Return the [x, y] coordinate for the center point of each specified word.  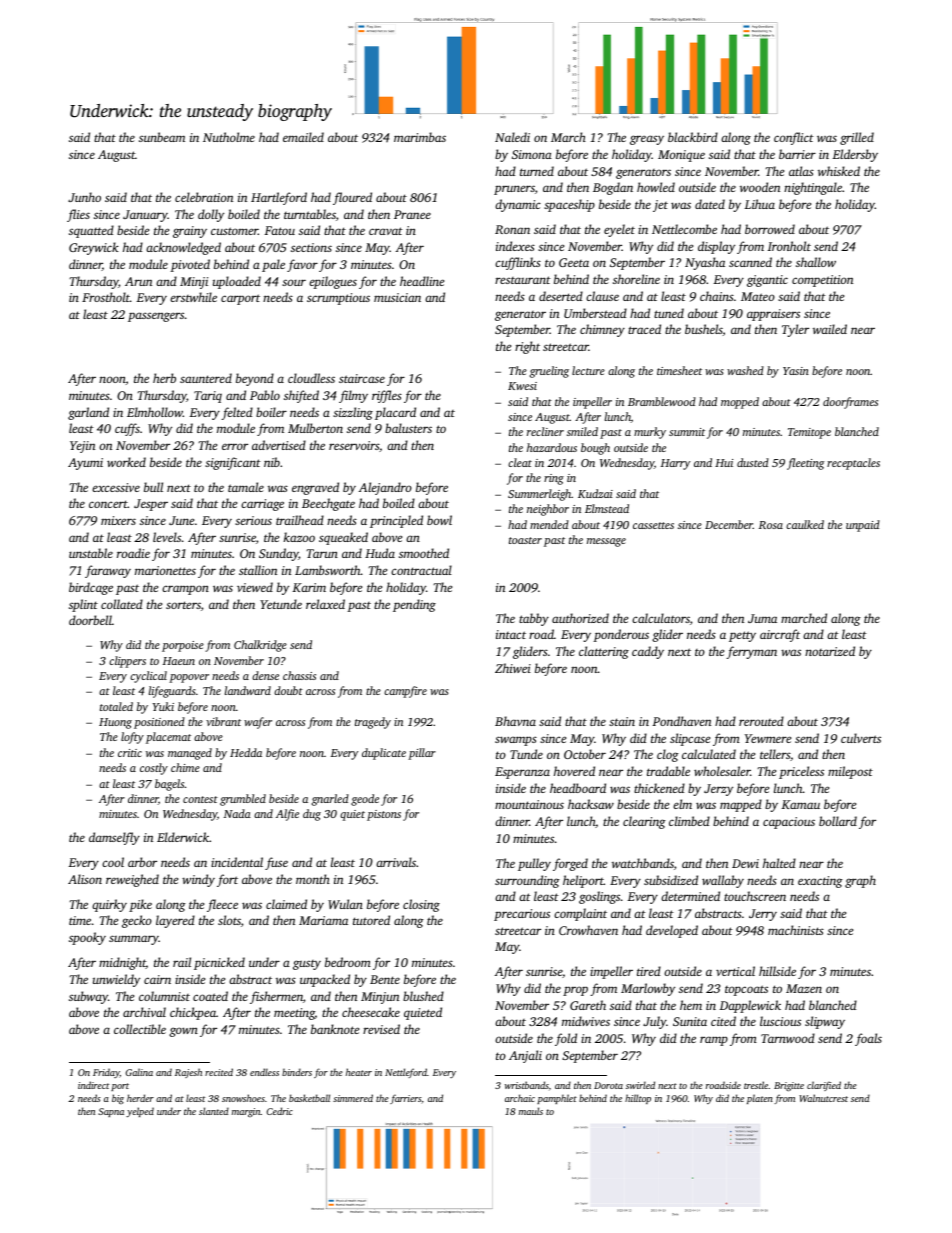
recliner [545, 431]
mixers [118, 520]
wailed [830, 329]
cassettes [653, 525]
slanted [214, 1111]
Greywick [94, 248]
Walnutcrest [823, 1098]
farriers [406, 1099]
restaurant [523, 280]
